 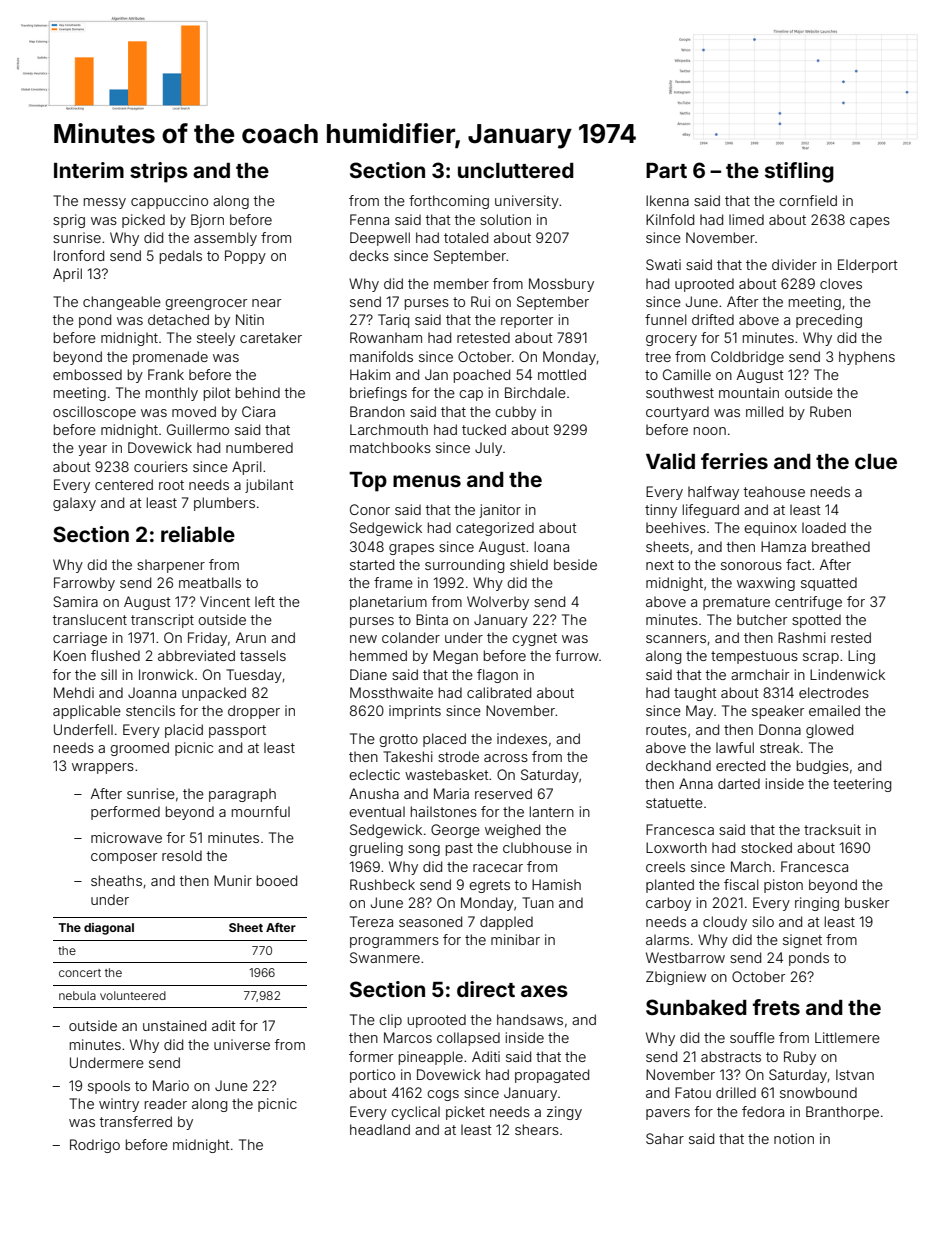 What do you see at coordinates (674, 803) in the screenshot?
I see `statuette` at bounding box center [674, 803].
